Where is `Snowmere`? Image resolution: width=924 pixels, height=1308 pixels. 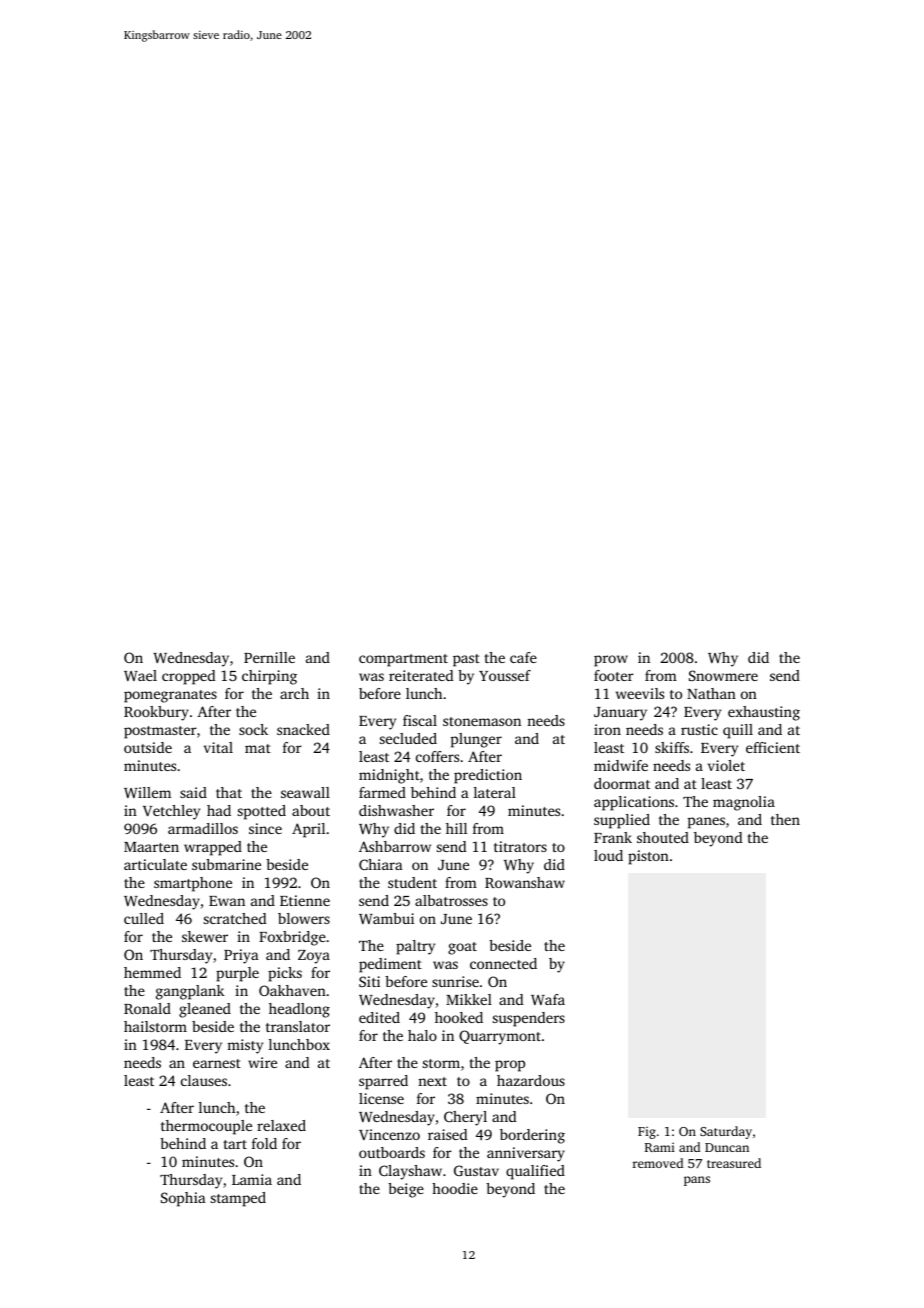
Snowmere is located at coordinates (723, 675).
